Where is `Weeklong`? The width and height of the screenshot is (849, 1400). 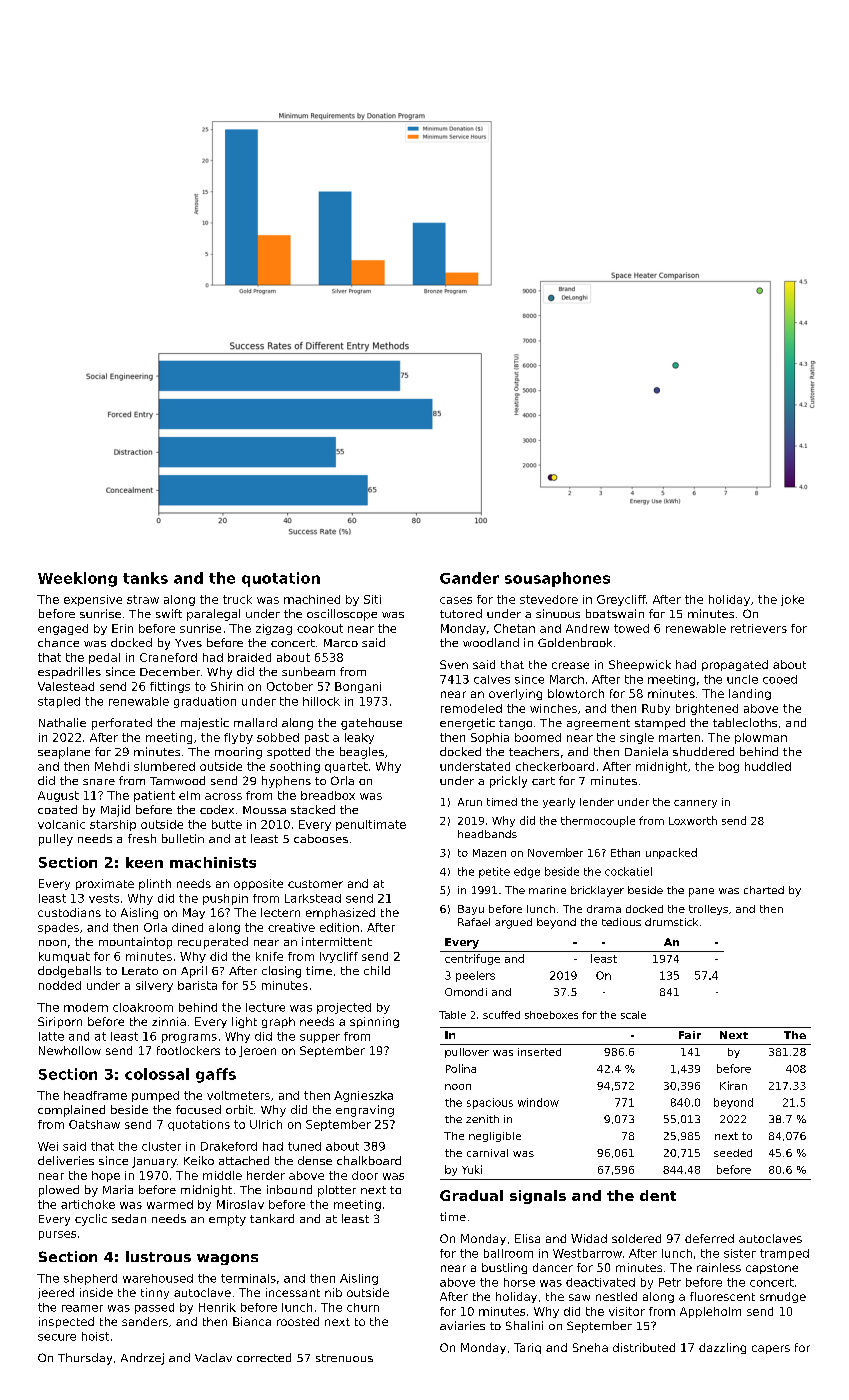
Weeklong is located at coordinates (77, 579).
